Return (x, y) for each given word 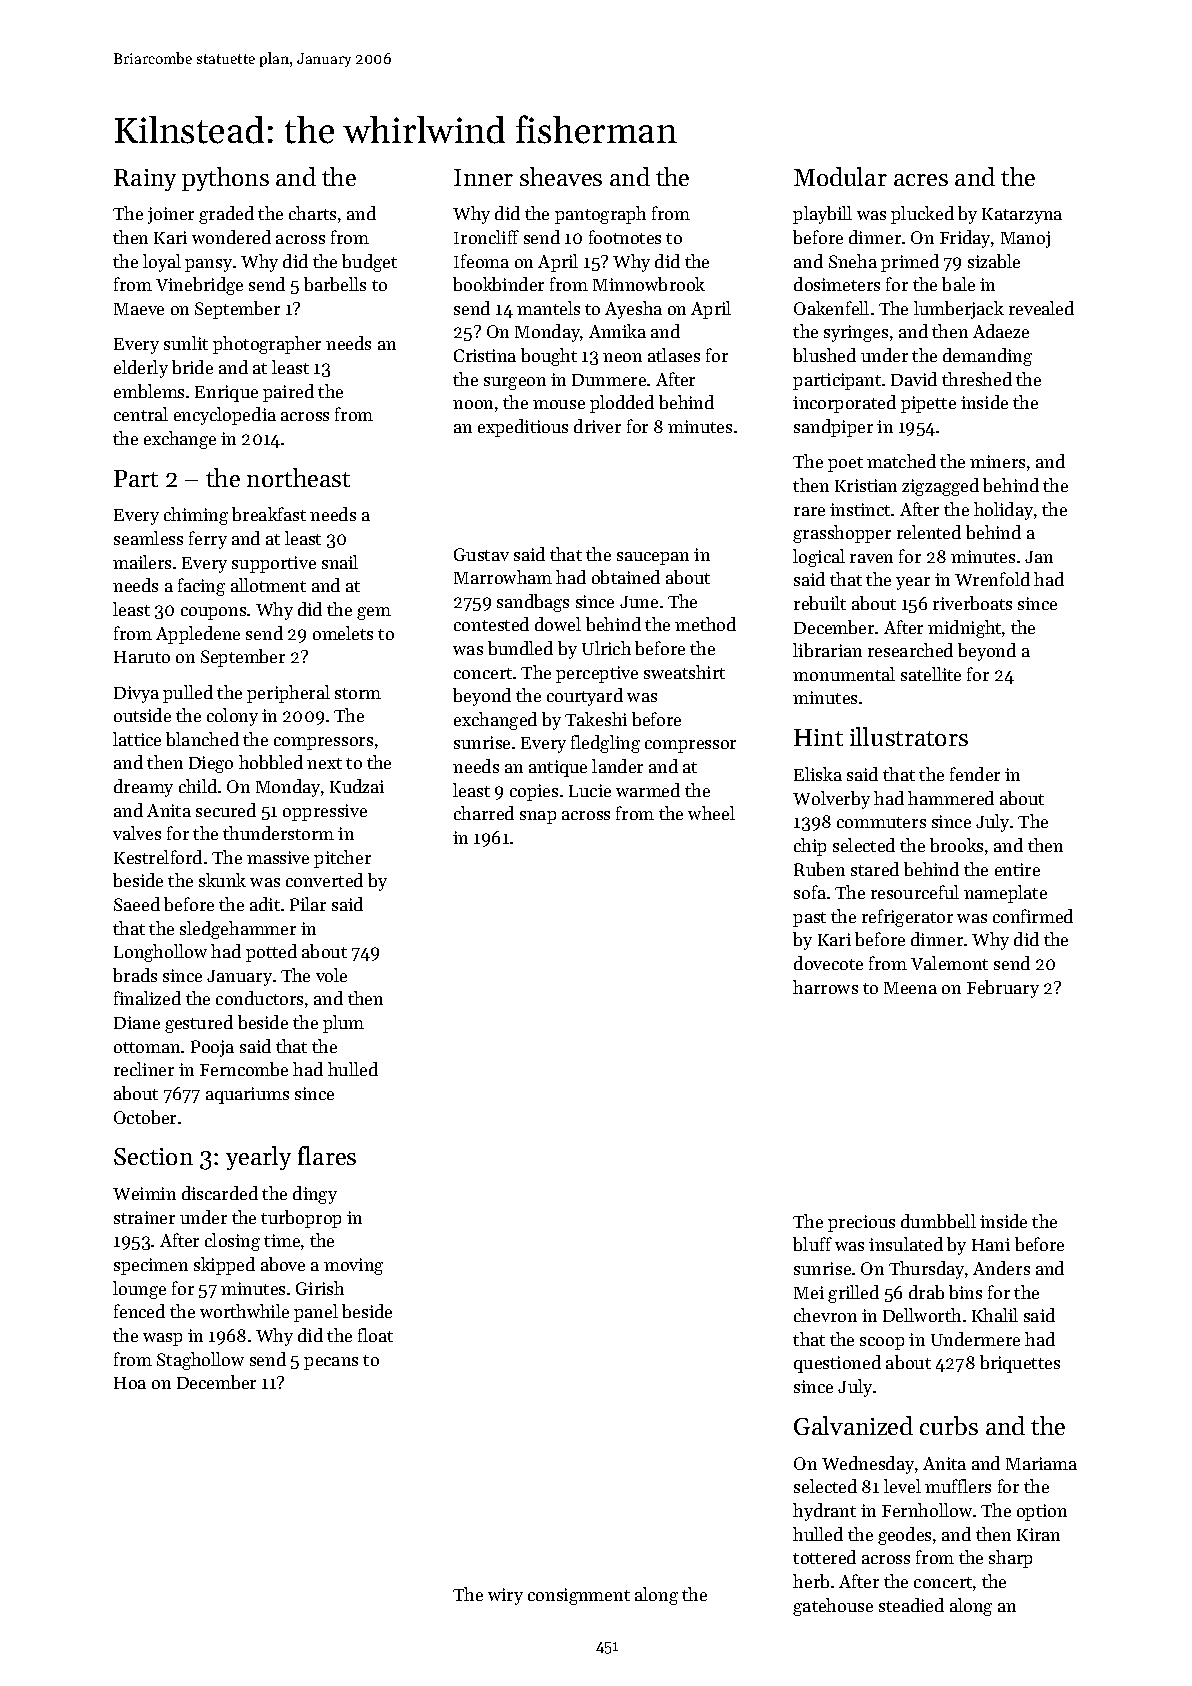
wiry (505, 1596)
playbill (822, 215)
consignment (579, 1596)
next (324, 763)
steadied (911, 1605)
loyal (162, 263)
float (375, 1335)
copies (534, 792)
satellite (931, 674)
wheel (711, 813)
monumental (844, 674)
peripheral (288, 694)
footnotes (625, 237)
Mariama (1041, 1463)
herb (811, 1581)
